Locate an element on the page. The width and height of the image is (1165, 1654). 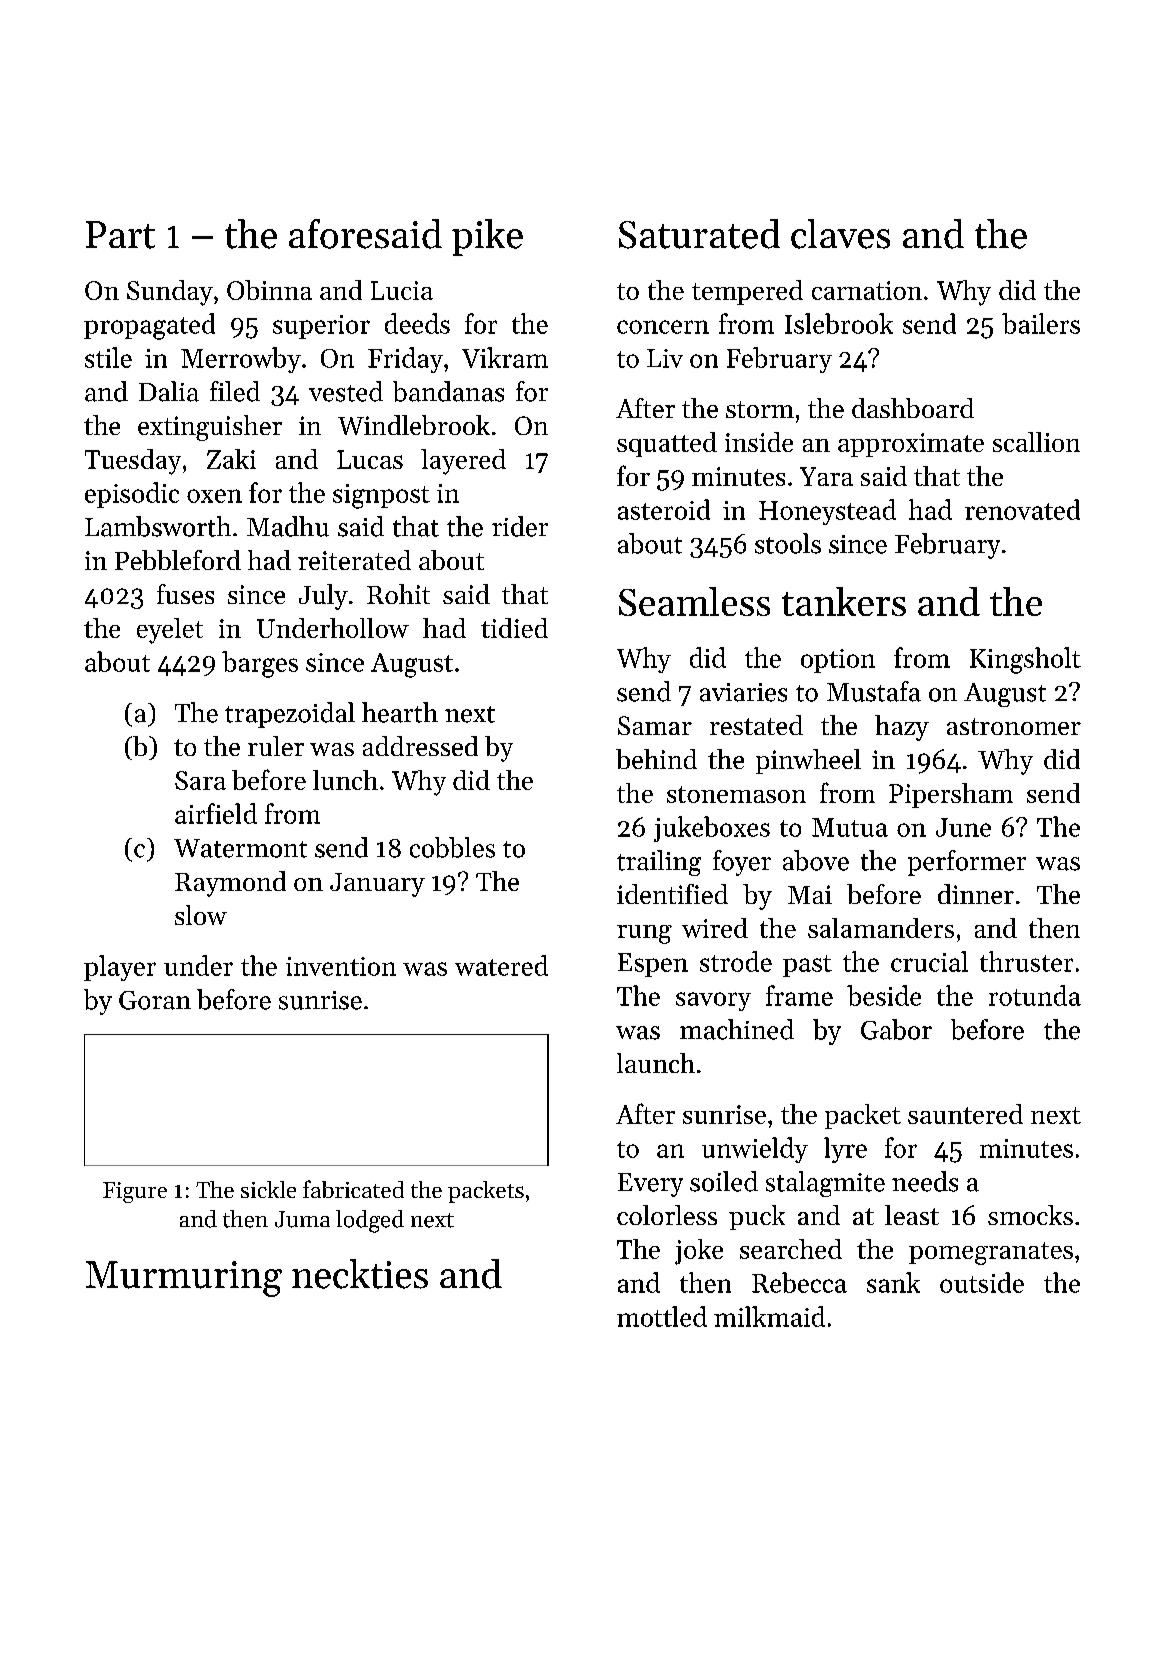
watered is located at coordinates (501, 965).
